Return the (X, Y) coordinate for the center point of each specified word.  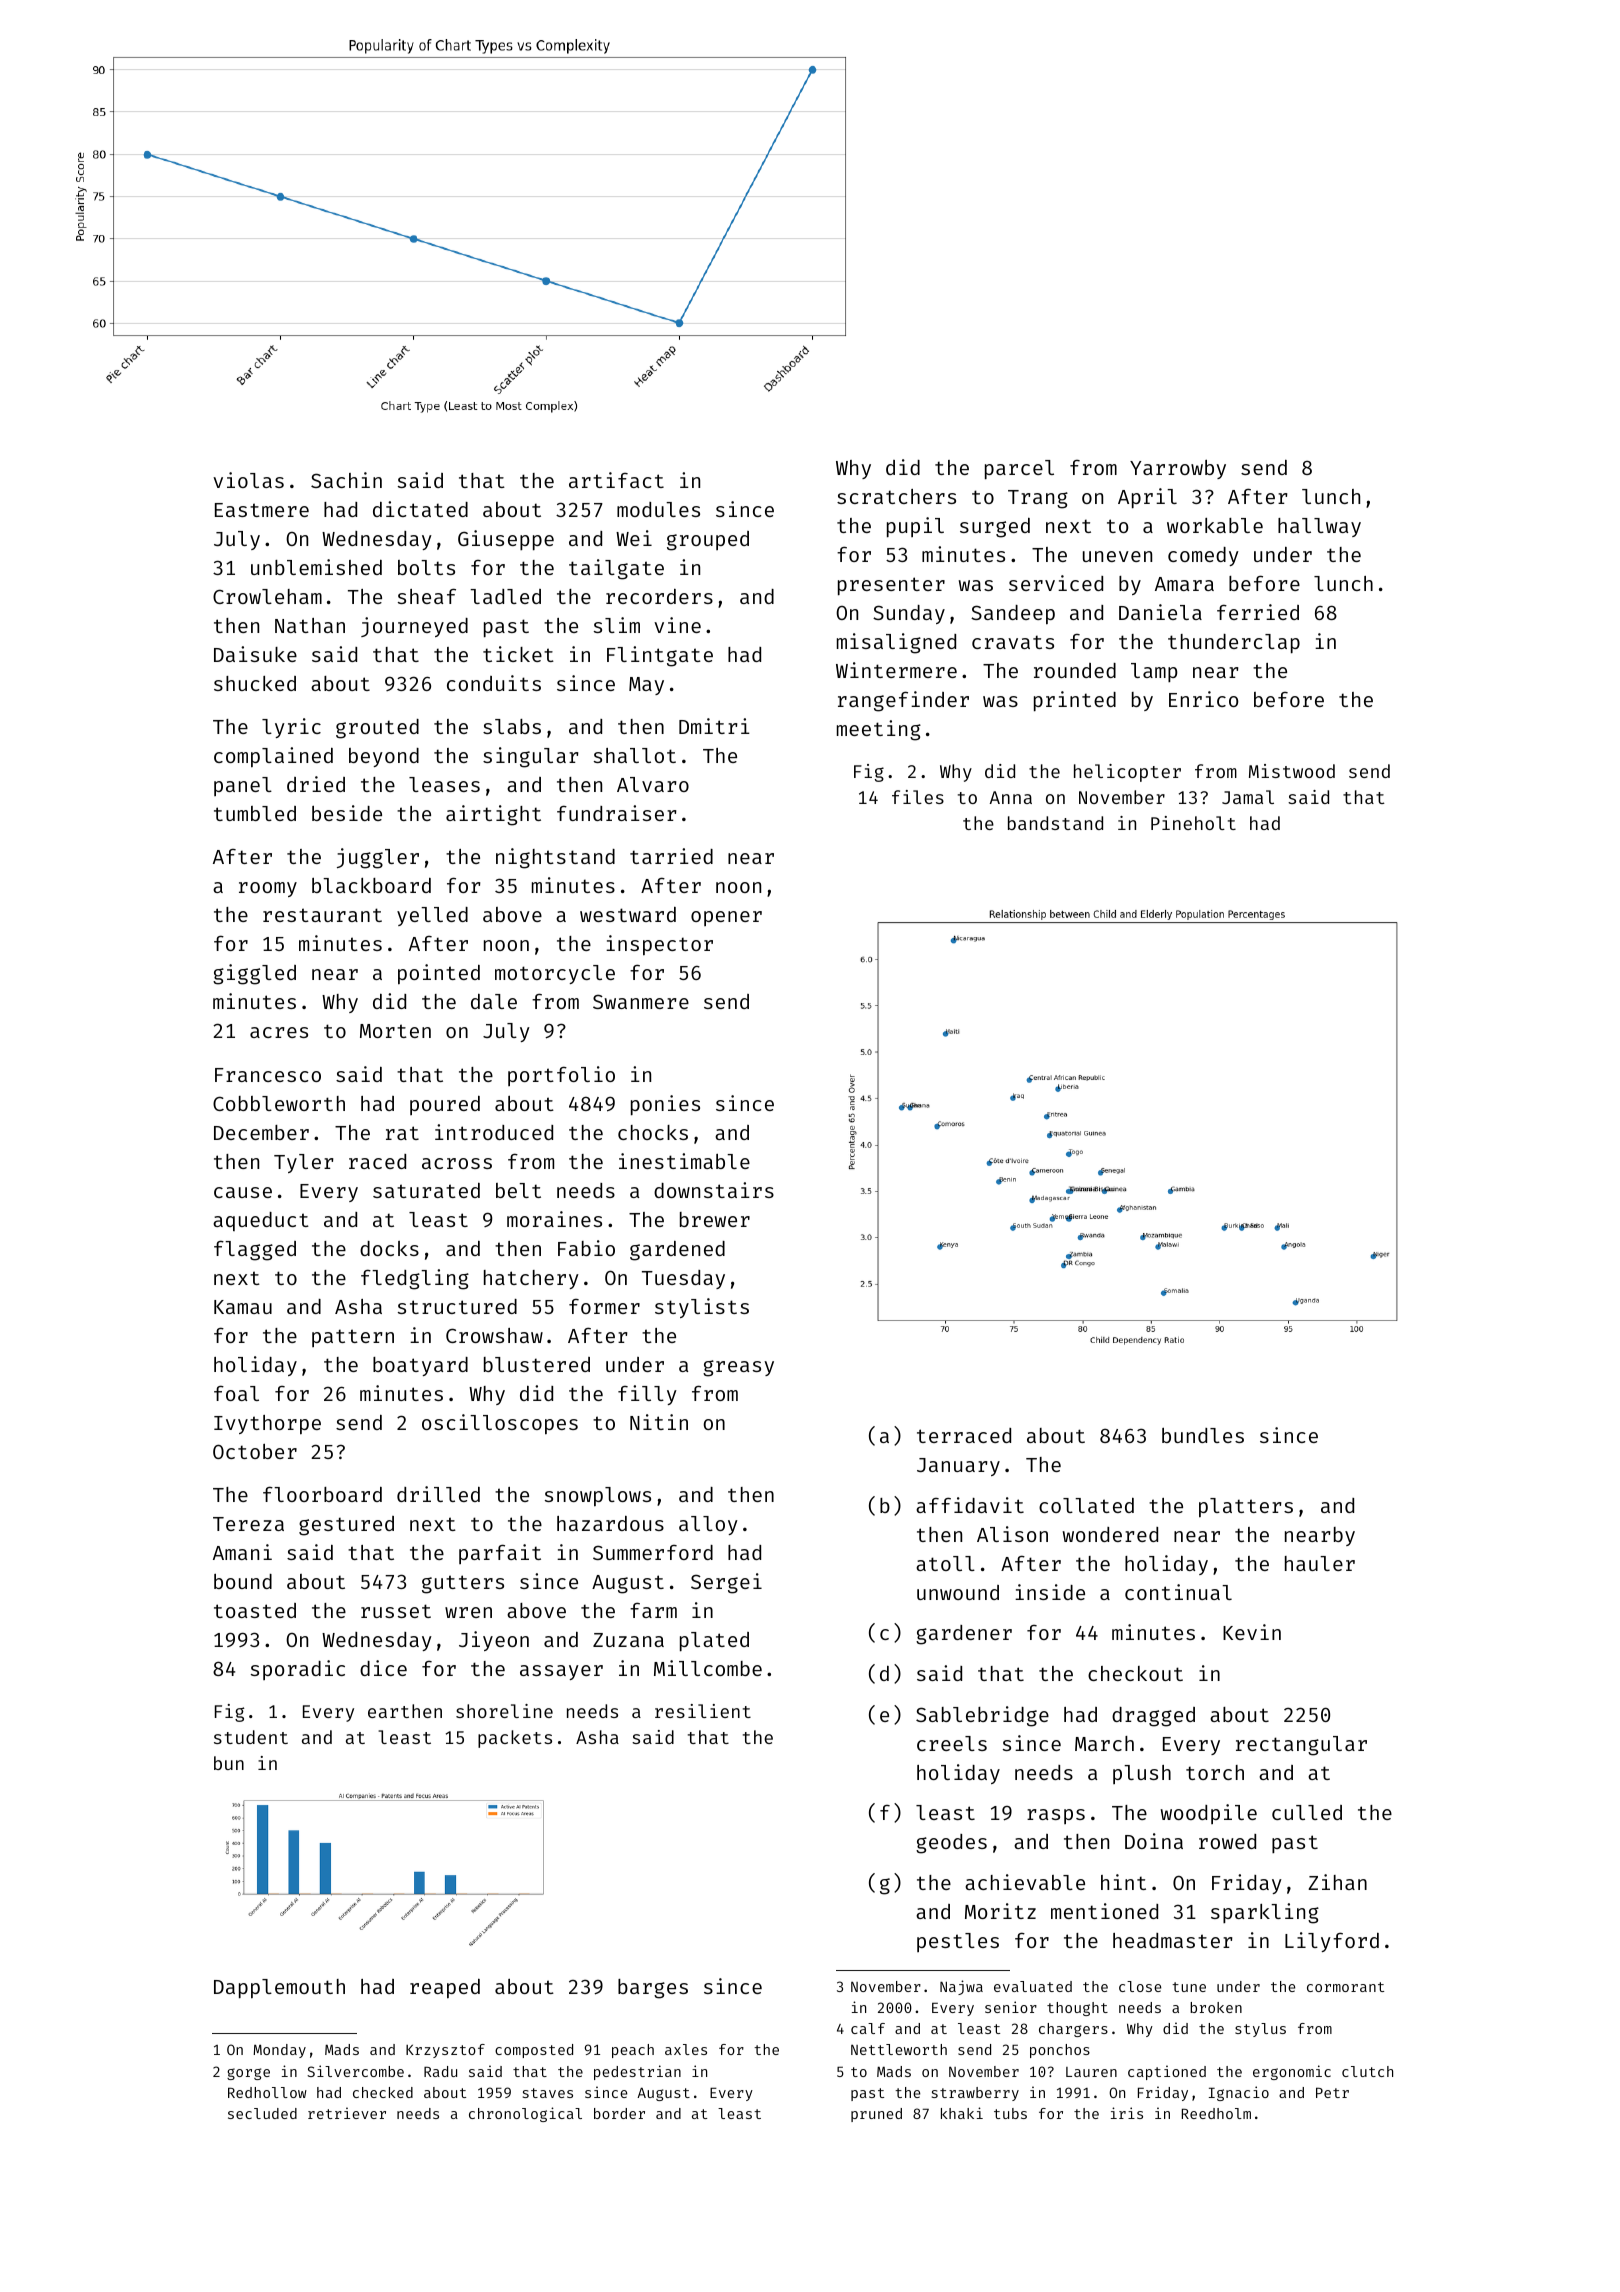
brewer (715, 1219)
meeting (879, 730)
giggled (254, 974)
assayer (561, 1672)
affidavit (970, 1505)
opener (726, 918)
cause (243, 1192)
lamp (1154, 672)
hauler (1320, 1563)
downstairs (714, 1190)
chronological (525, 2114)
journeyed (414, 627)
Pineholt (1193, 823)
